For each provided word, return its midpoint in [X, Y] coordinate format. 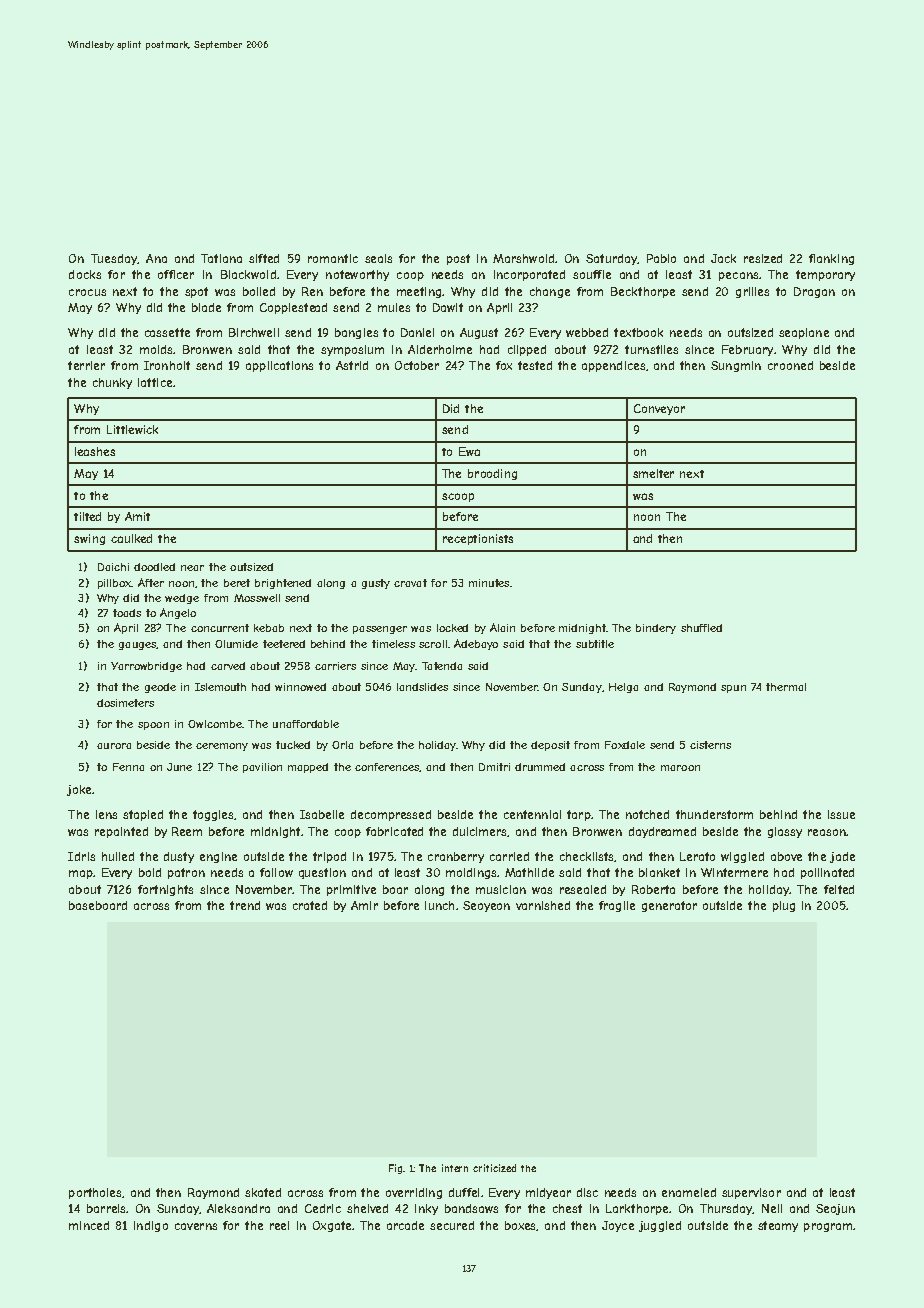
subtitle [595, 644]
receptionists [478, 539]
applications [279, 366]
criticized [494, 1168]
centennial [532, 814]
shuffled [701, 628]
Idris [81, 856]
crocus [87, 292]
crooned [790, 365]
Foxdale [625, 745]
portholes [95, 1193]
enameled [689, 1192]
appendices [613, 366]
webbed [587, 332]
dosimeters [125, 703]
